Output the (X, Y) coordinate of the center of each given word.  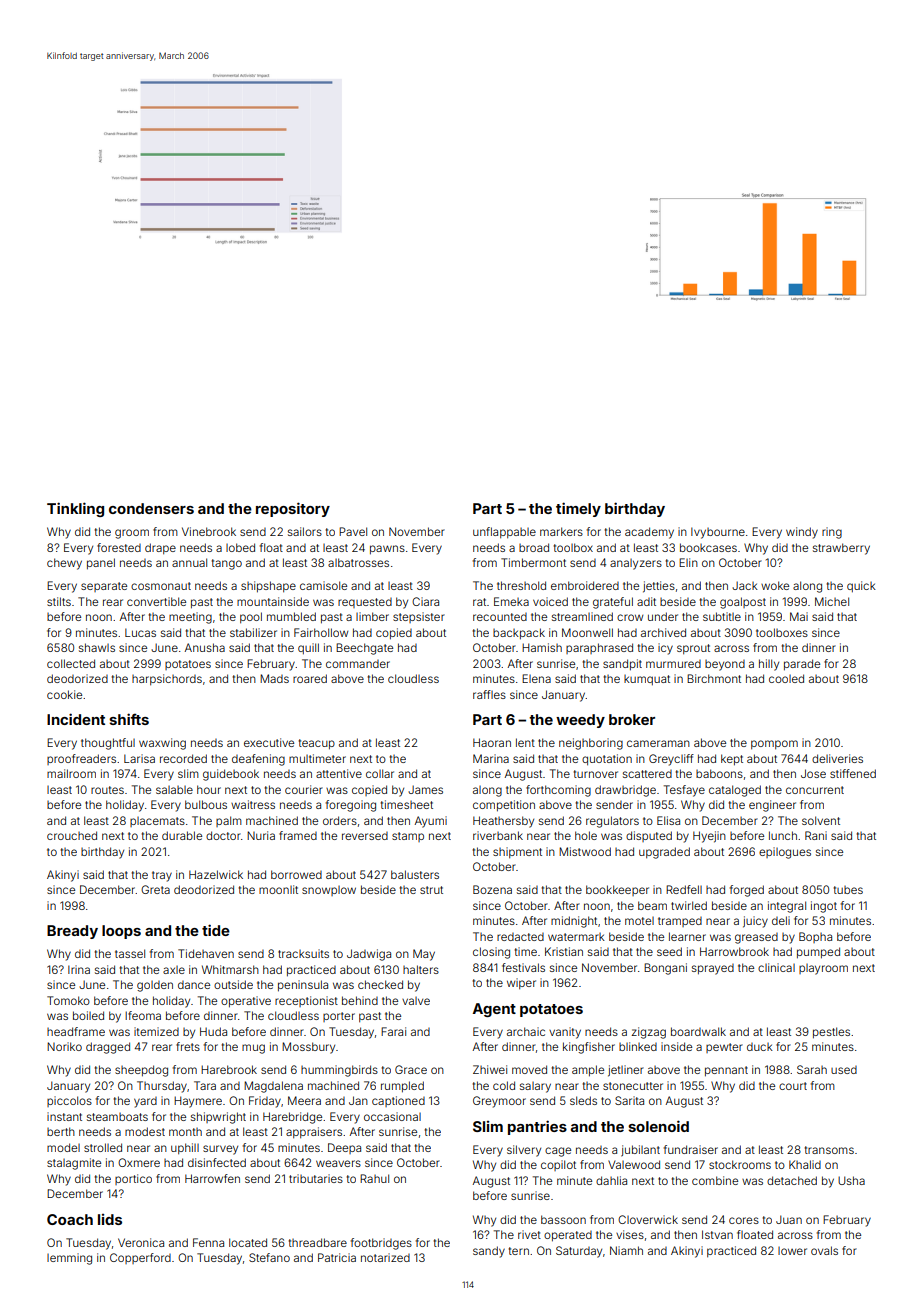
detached (792, 1180)
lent (525, 742)
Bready (72, 932)
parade (802, 665)
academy (649, 533)
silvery (524, 1151)
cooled (786, 678)
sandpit (622, 665)
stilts (59, 601)
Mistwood (585, 851)
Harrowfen (212, 1178)
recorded (183, 758)
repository (293, 509)
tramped (680, 922)
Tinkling (75, 509)
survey (220, 1150)
